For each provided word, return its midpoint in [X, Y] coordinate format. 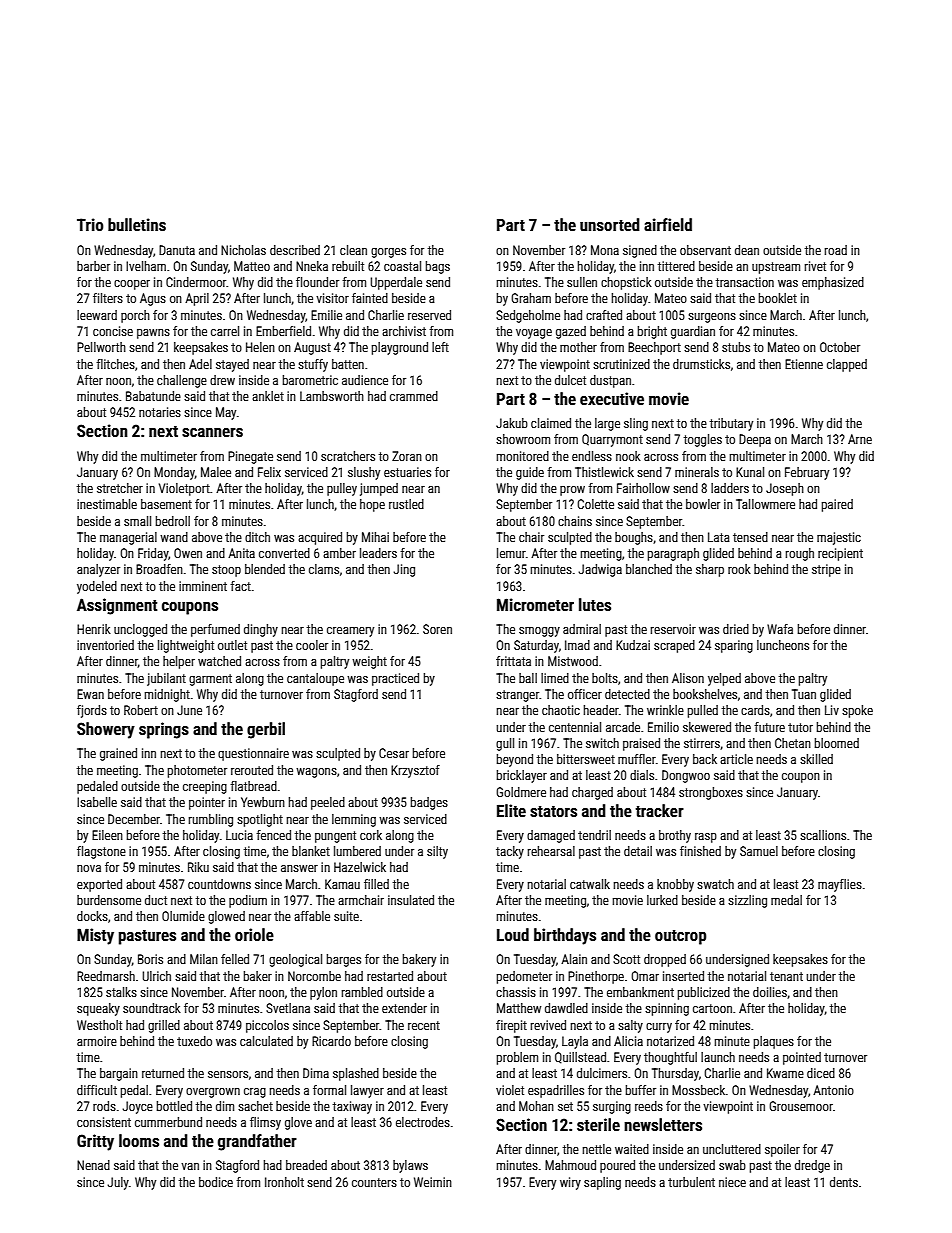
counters [374, 1182]
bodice [216, 1182]
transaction [745, 282]
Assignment [117, 606]
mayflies [840, 885]
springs [164, 730]
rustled [406, 504]
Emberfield [283, 331]
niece [732, 1182]
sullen [582, 282]
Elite [511, 810]
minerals [697, 472]
